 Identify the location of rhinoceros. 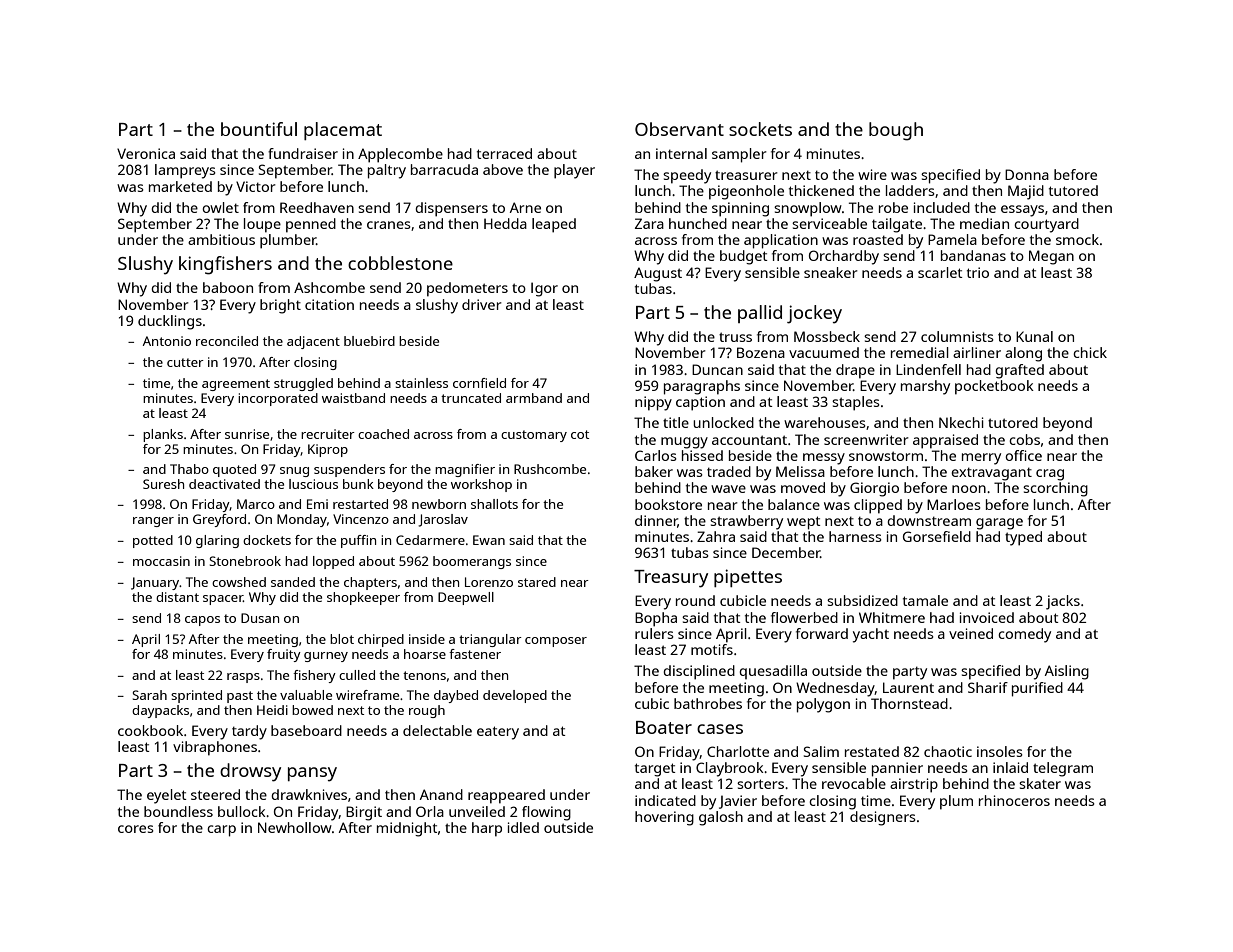
(1014, 800).
